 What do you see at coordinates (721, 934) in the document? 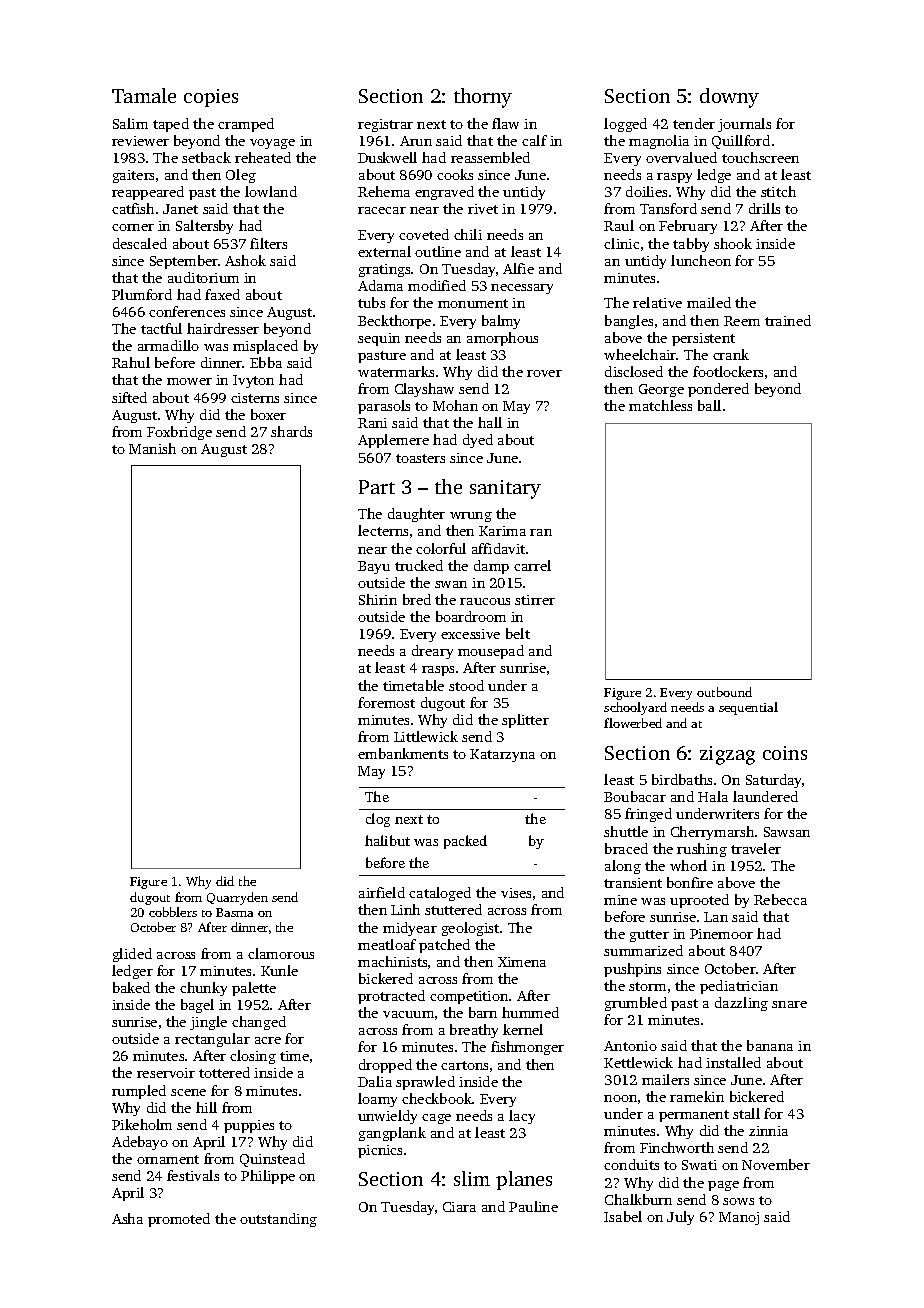
I see `Pinemoor` at bounding box center [721, 934].
